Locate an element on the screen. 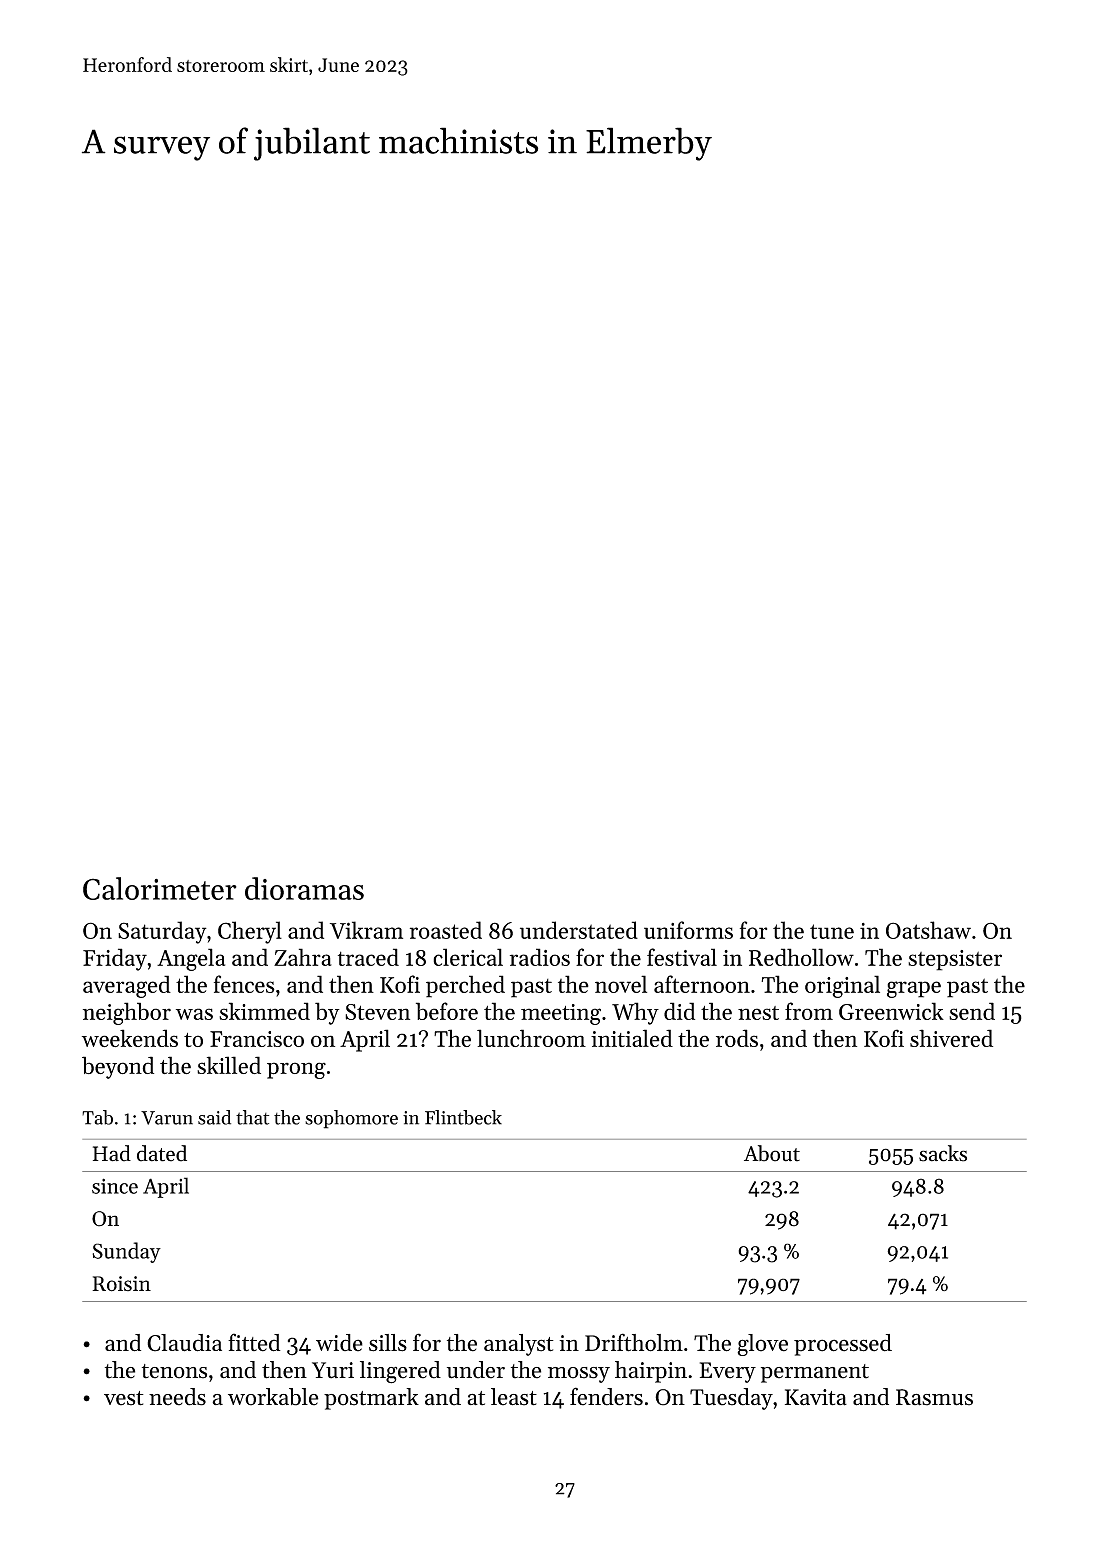 The width and height of the screenshot is (1109, 1568). Tuesday is located at coordinates (731, 1399).
